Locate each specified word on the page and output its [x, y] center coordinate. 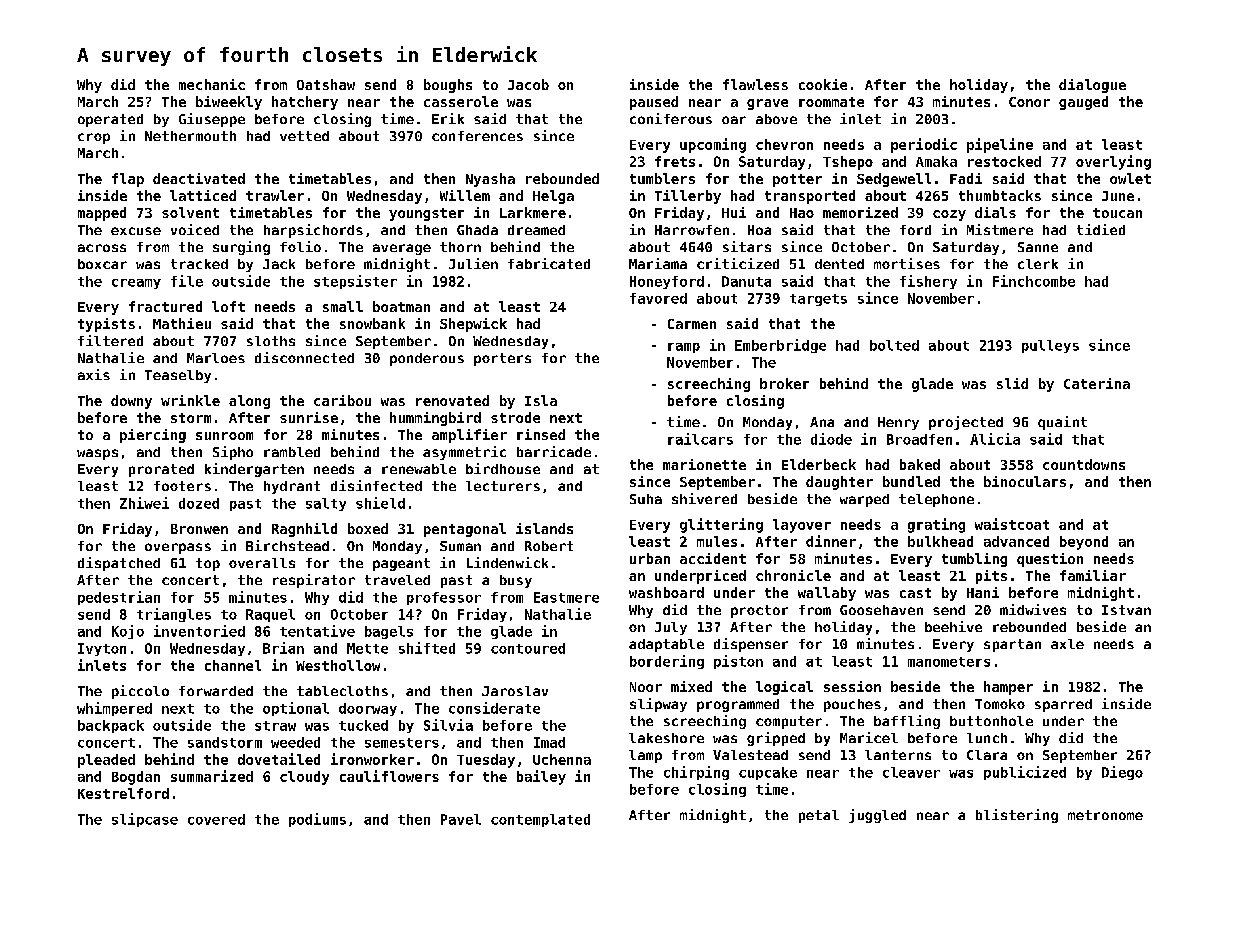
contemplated [540, 820]
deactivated [199, 178]
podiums [317, 820]
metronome [1105, 815]
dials [995, 212]
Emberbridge [780, 346]
